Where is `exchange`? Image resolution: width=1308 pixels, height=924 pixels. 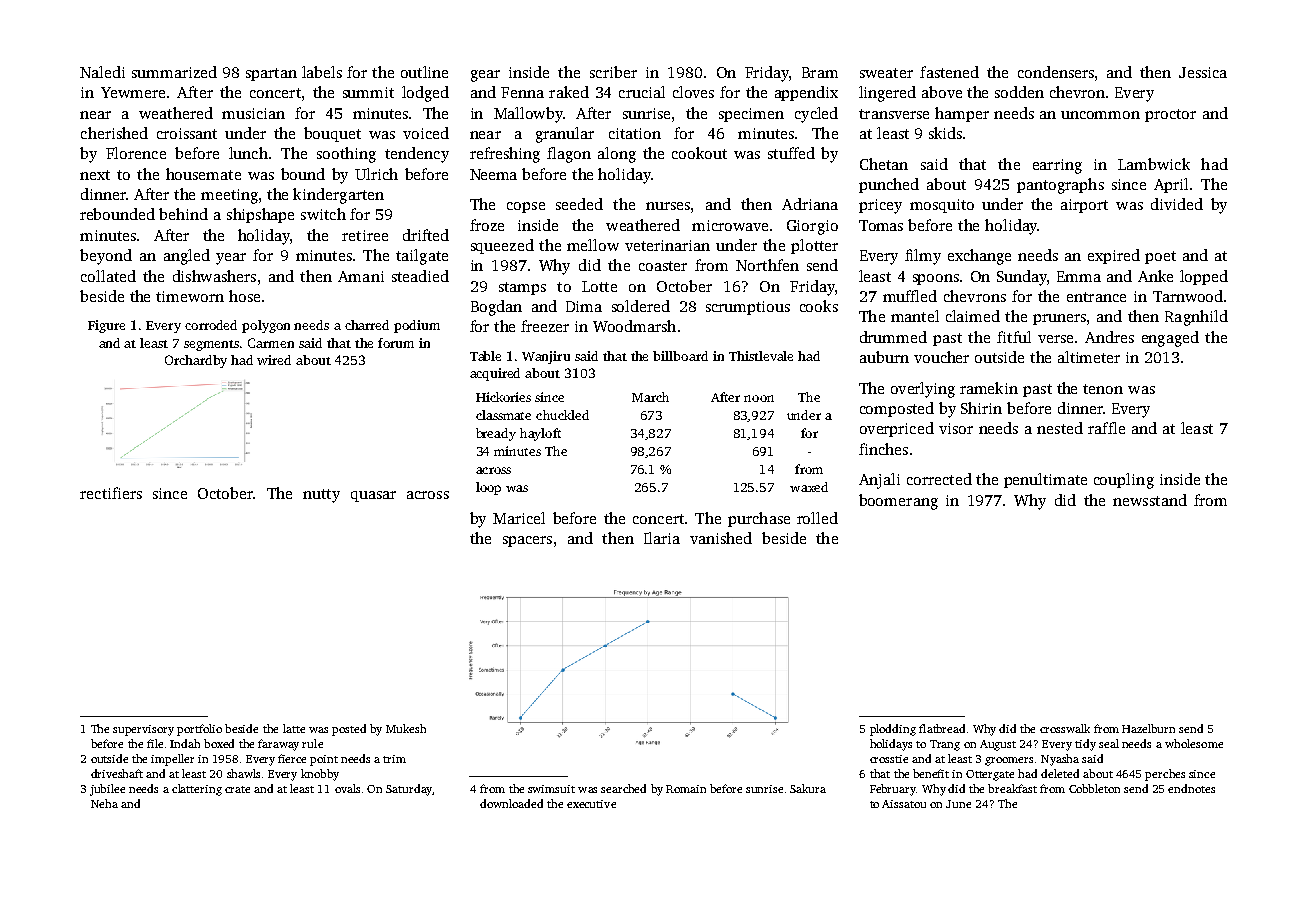 exchange is located at coordinates (979, 257).
